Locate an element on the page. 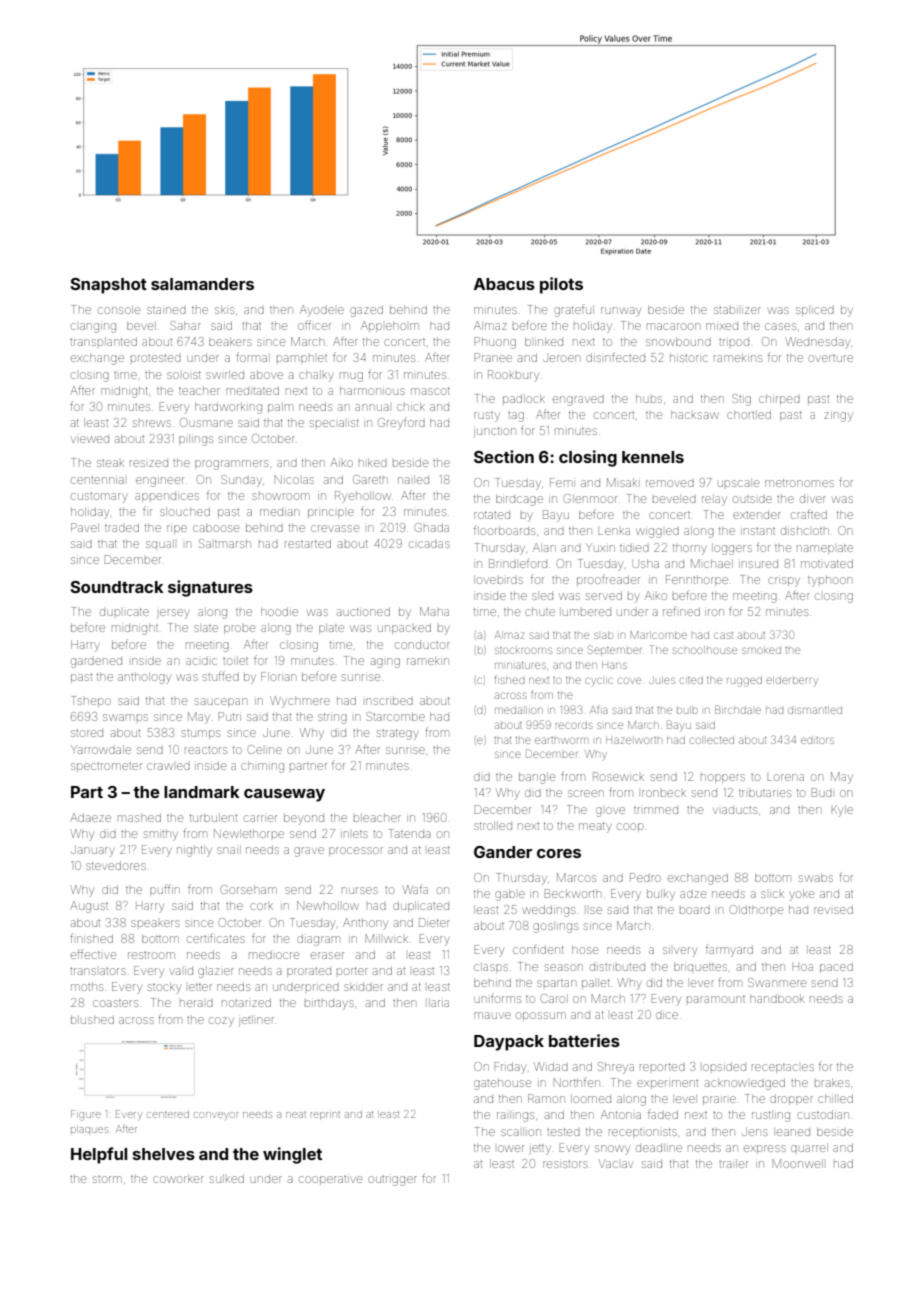  Alan is located at coordinates (544, 547).
